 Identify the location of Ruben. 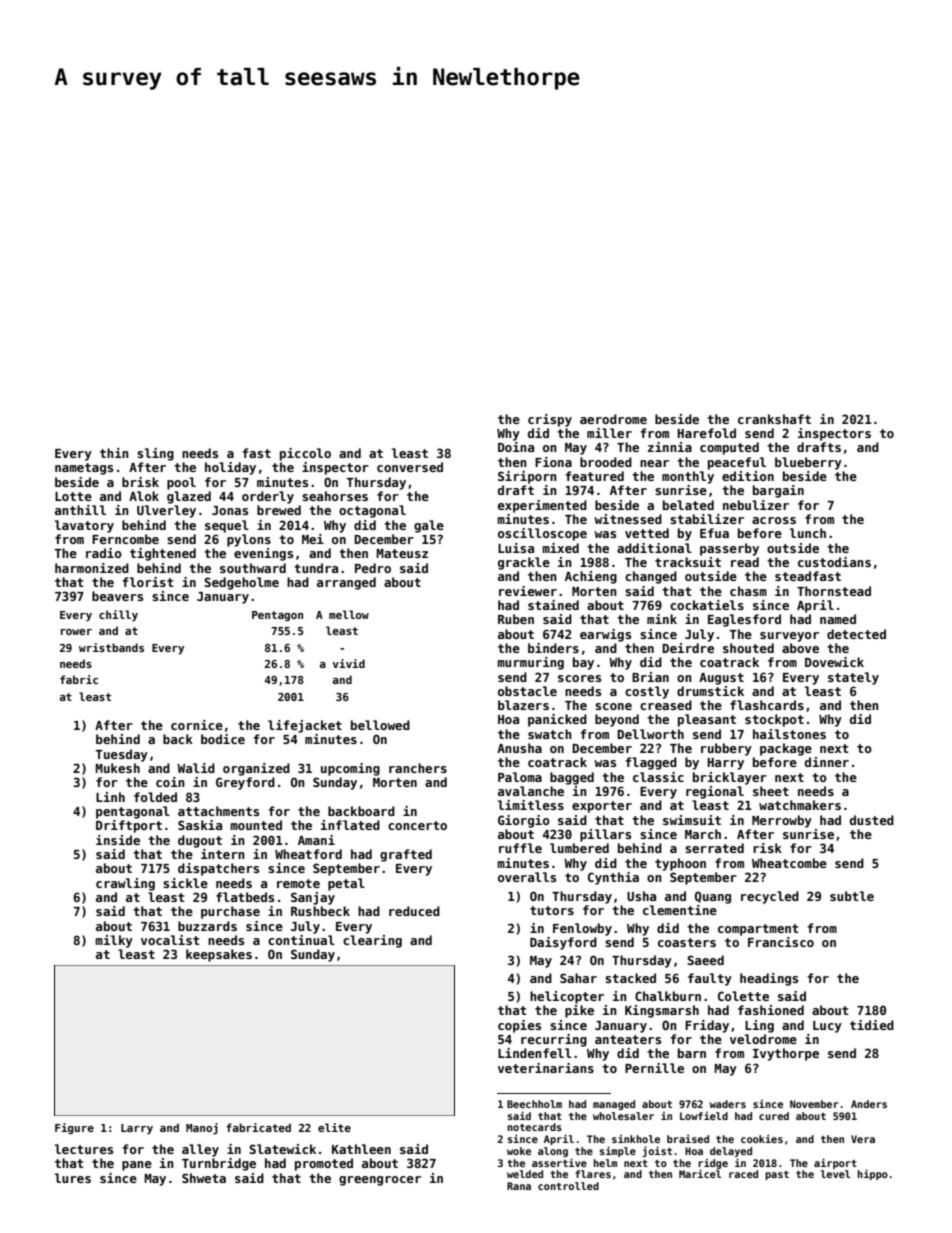
(516, 619).
